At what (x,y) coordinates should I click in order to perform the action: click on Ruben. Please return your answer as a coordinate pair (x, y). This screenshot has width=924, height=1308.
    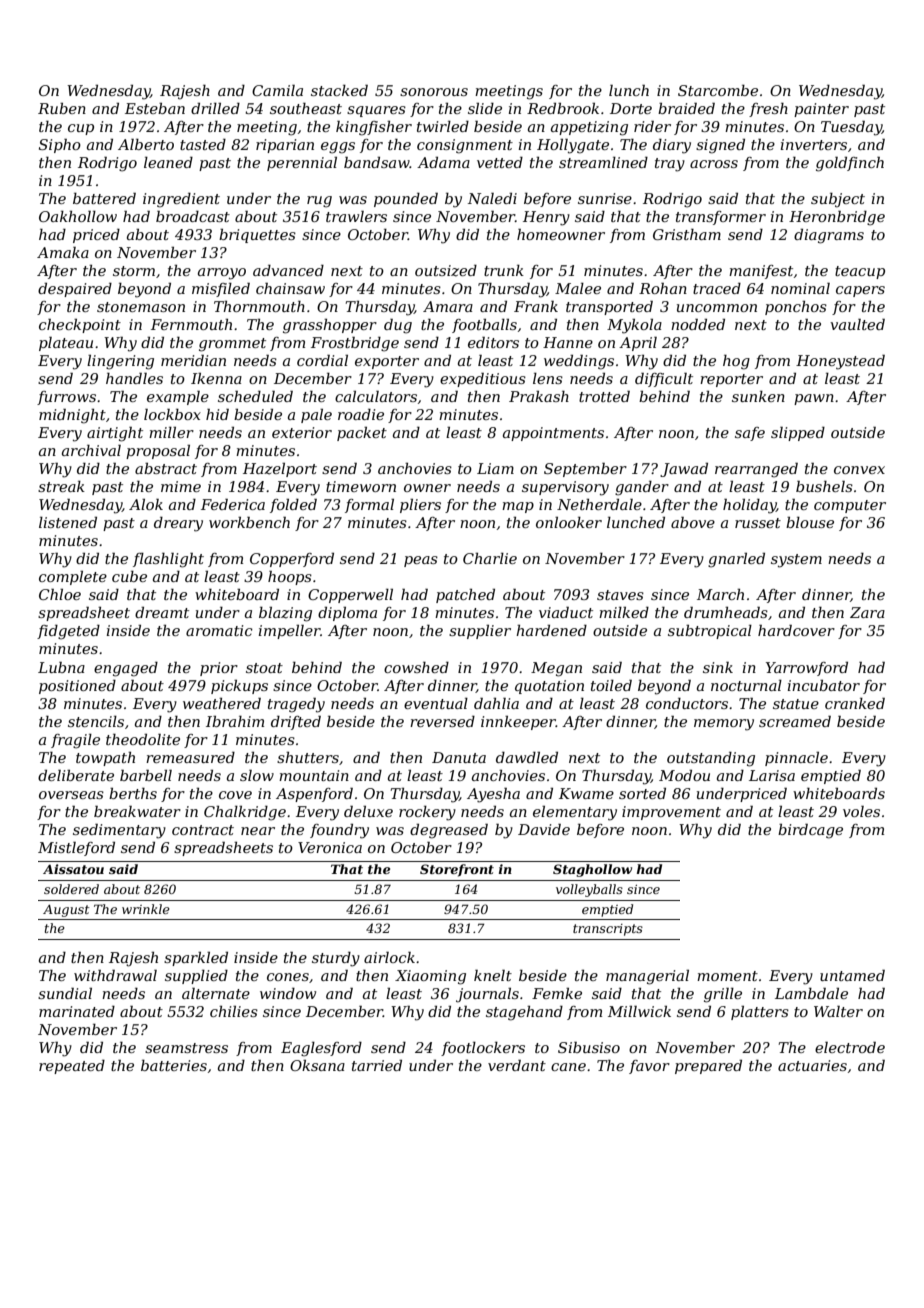
    Looking at the image, I should click on (62, 108).
